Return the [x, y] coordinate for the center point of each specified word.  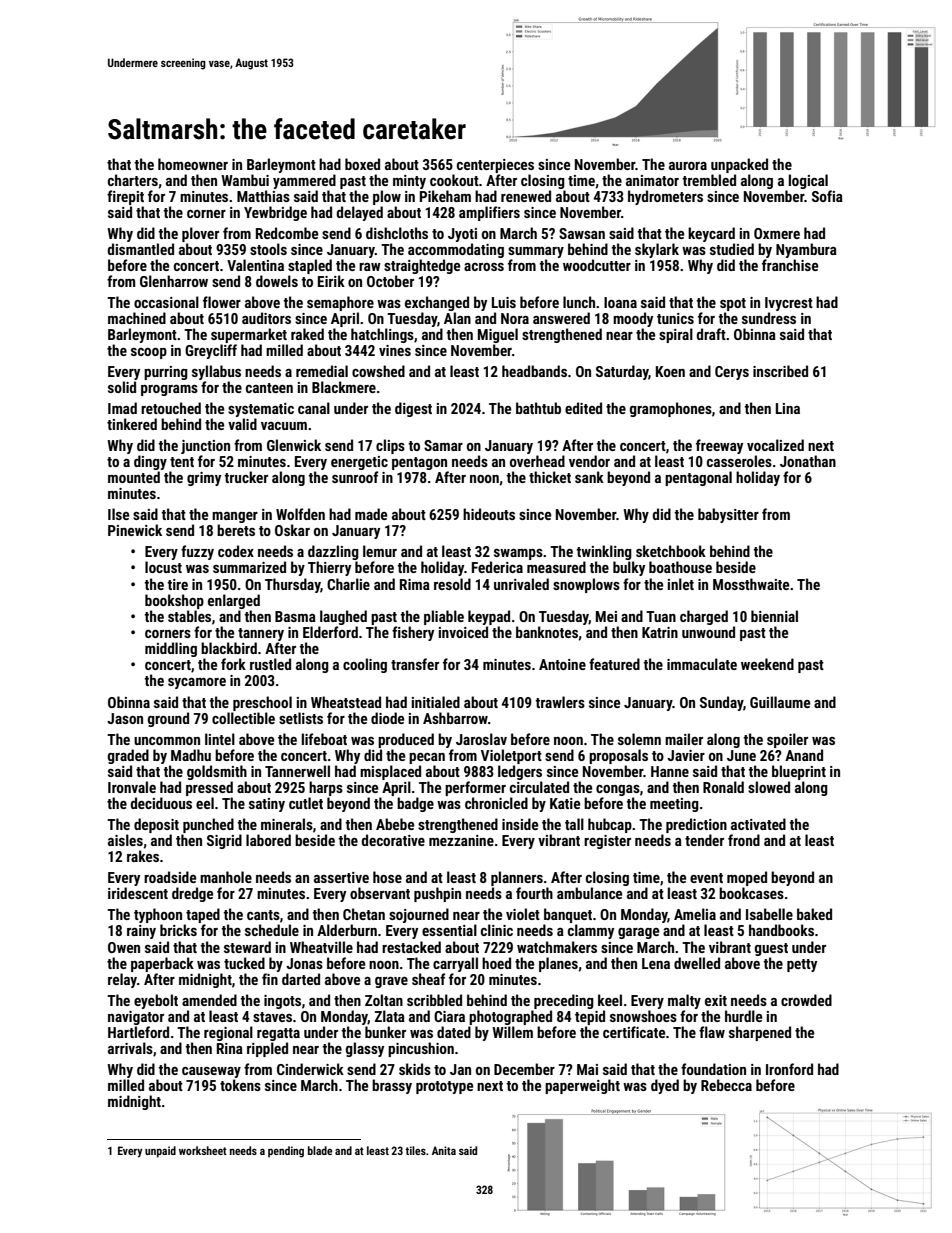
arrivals [130, 1048]
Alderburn [347, 930]
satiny [267, 805]
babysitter [728, 515]
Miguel [498, 335]
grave [391, 982]
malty [684, 1001]
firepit [125, 197]
